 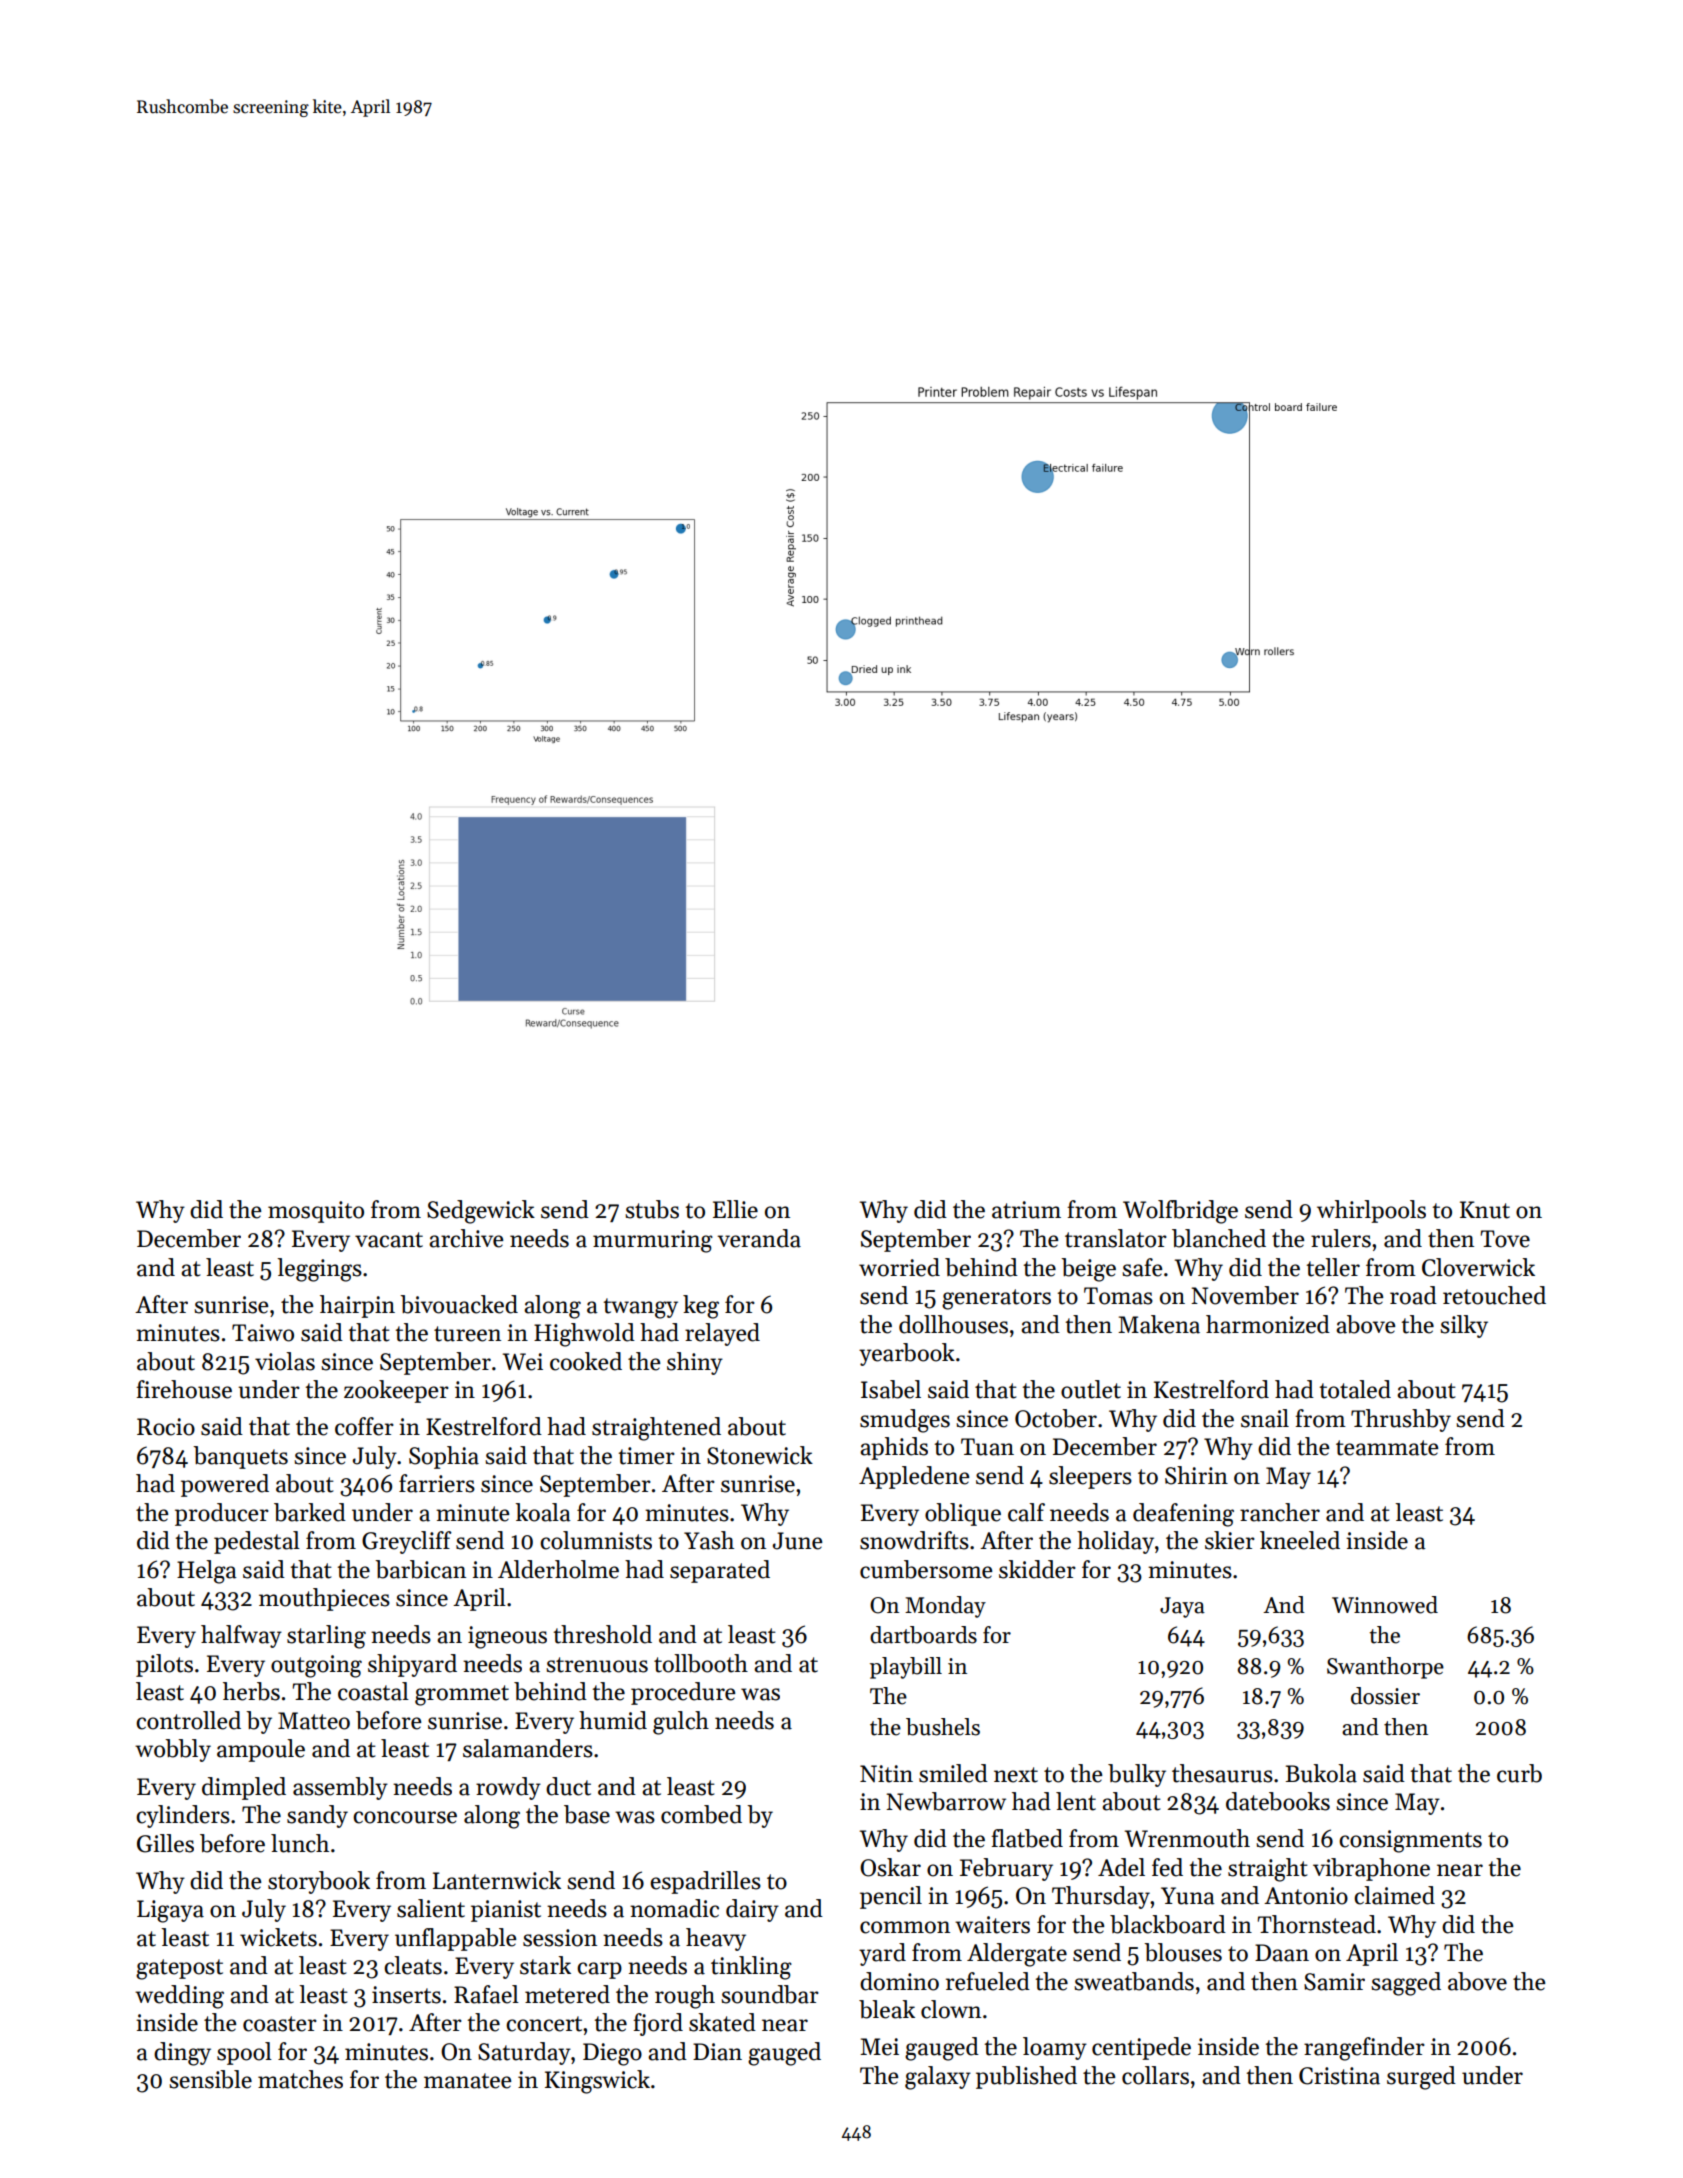 What do you see at coordinates (1183, 1952) in the page?
I see `blouses` at bounding box center [1183, 1952].
